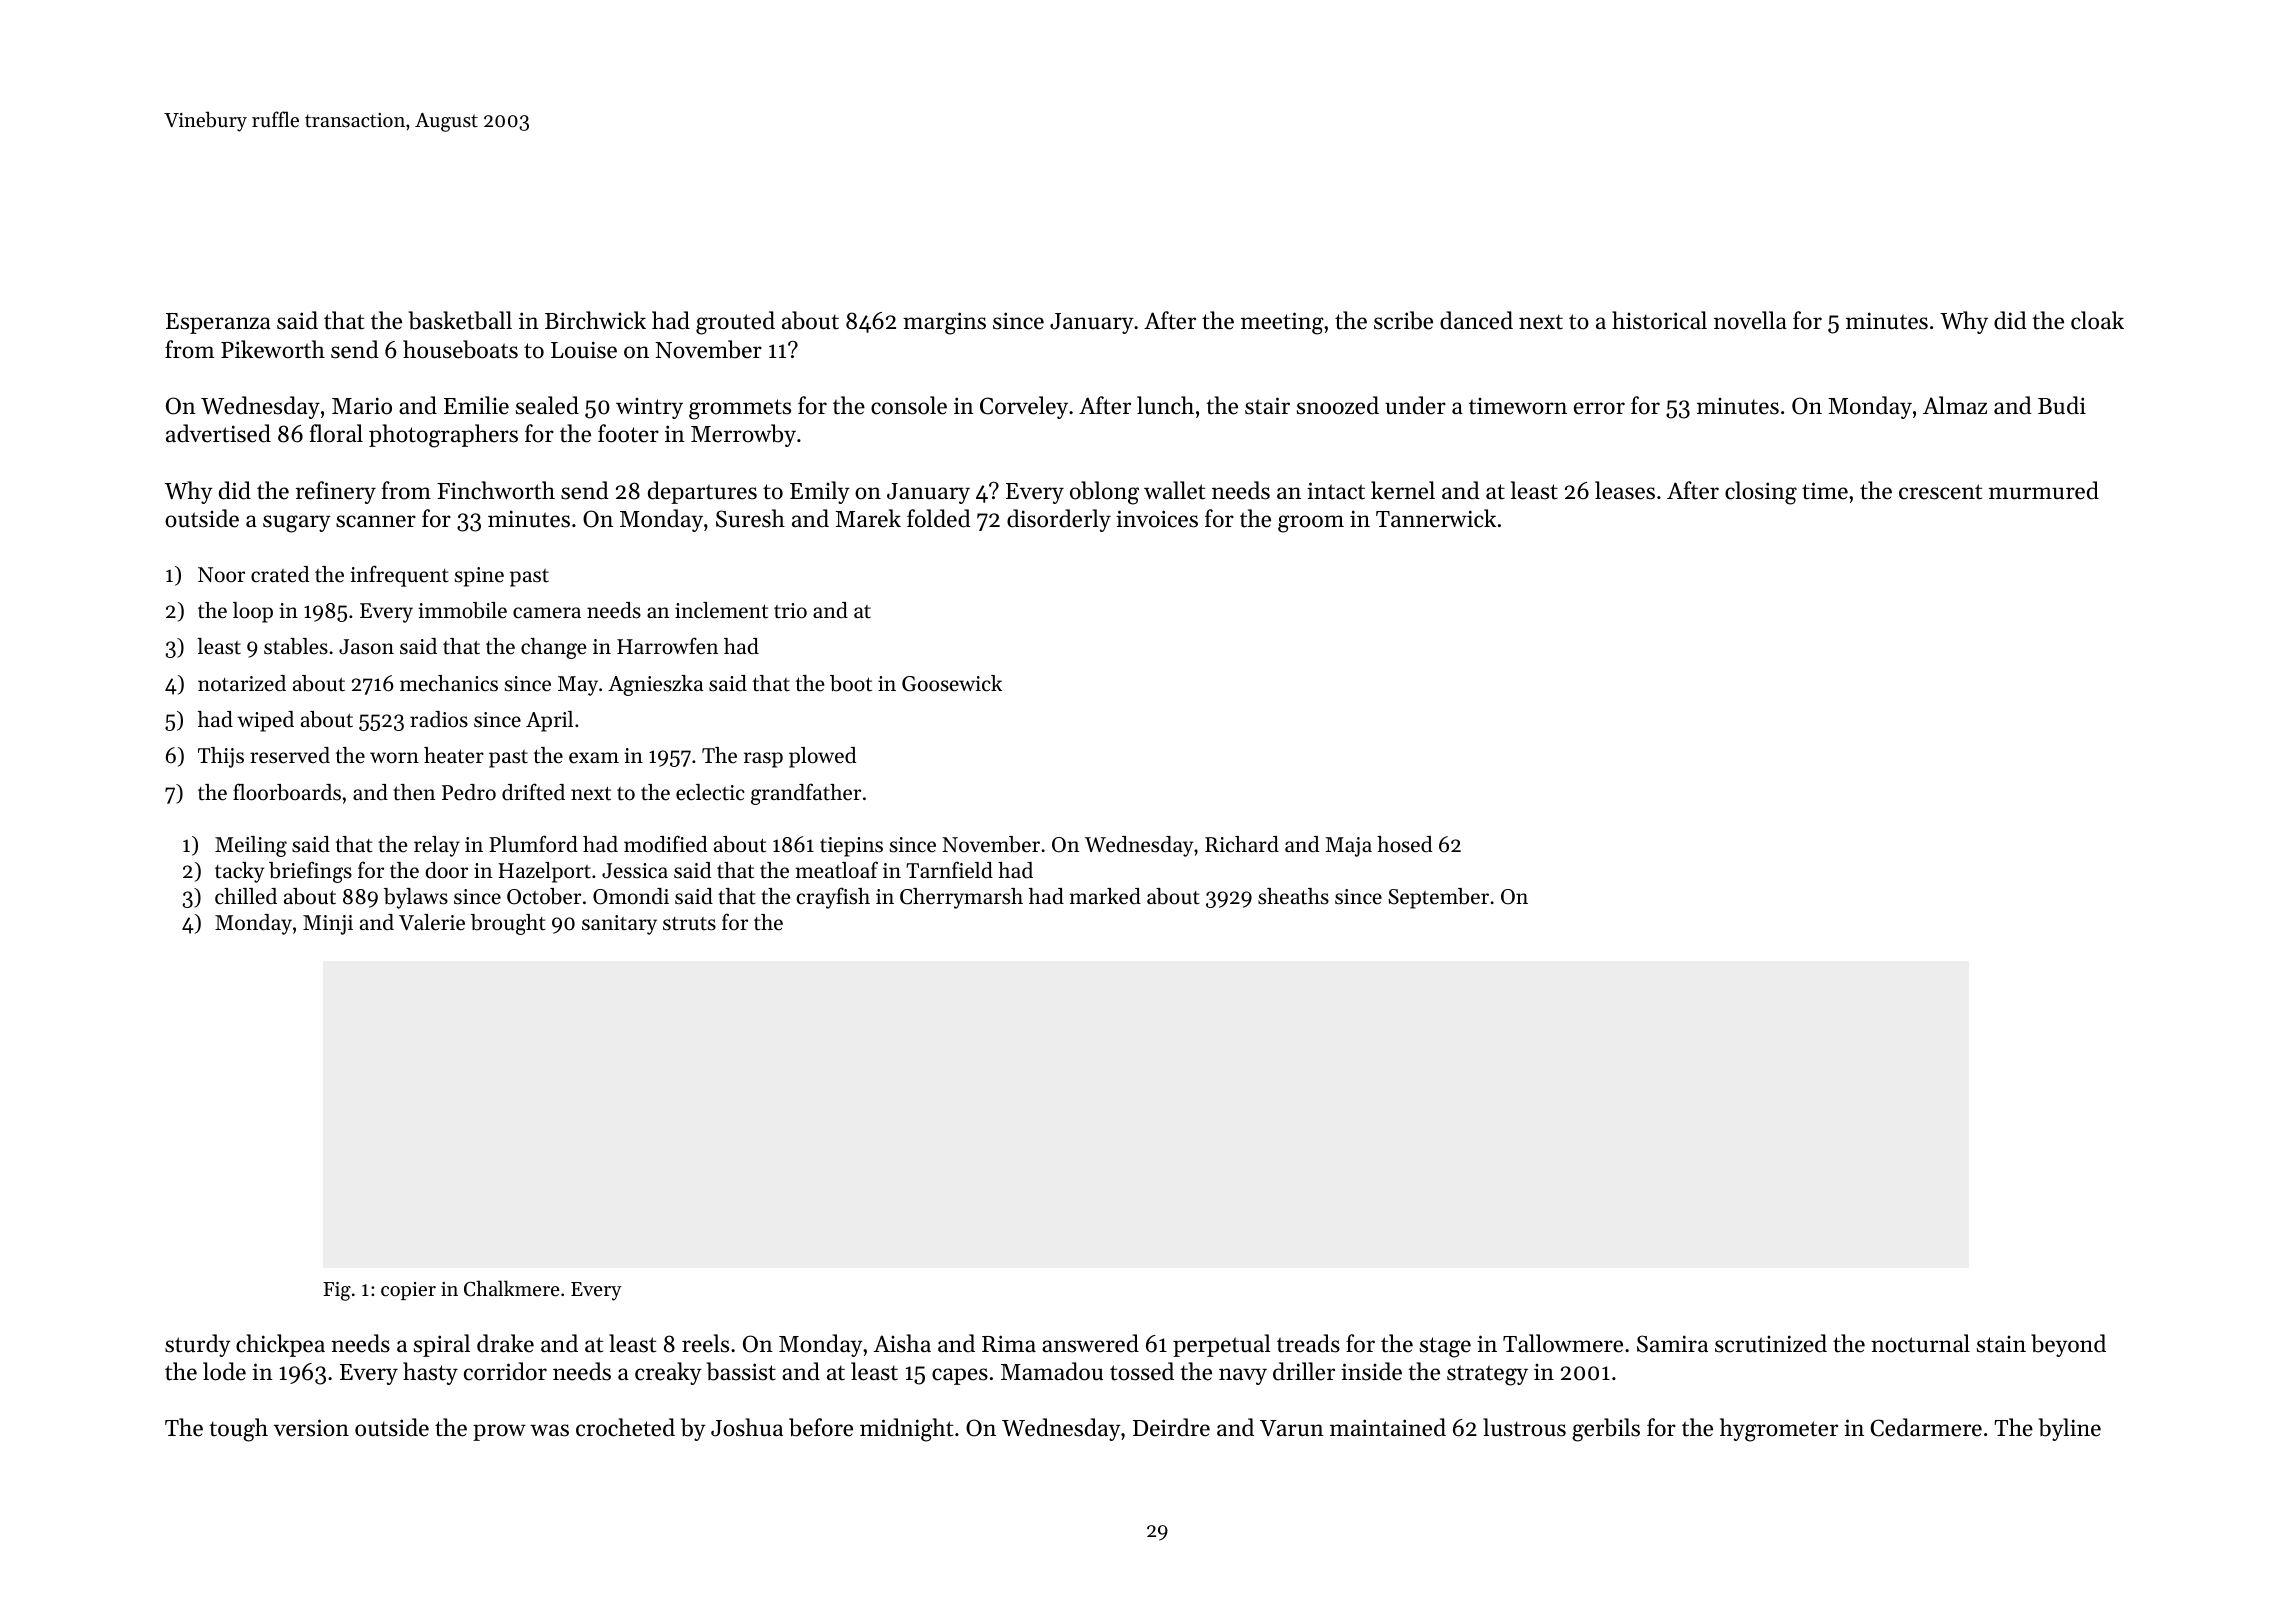 This page has height=1620, width=2292. I want to click on maintained, so click(1388, 1427).
